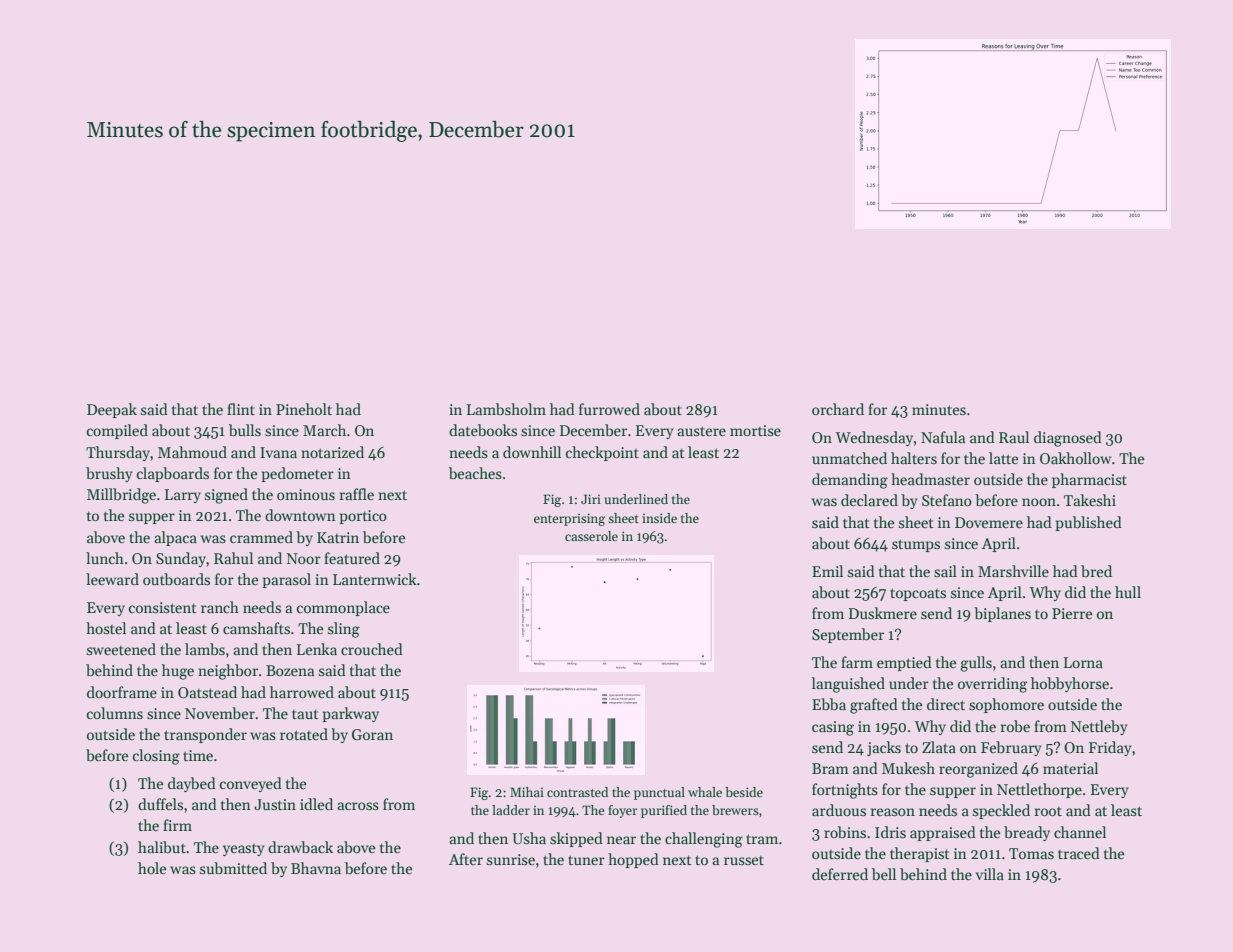 The height and width of the image is (952, 1233). I want to click on crouched, so click(372, 649).
